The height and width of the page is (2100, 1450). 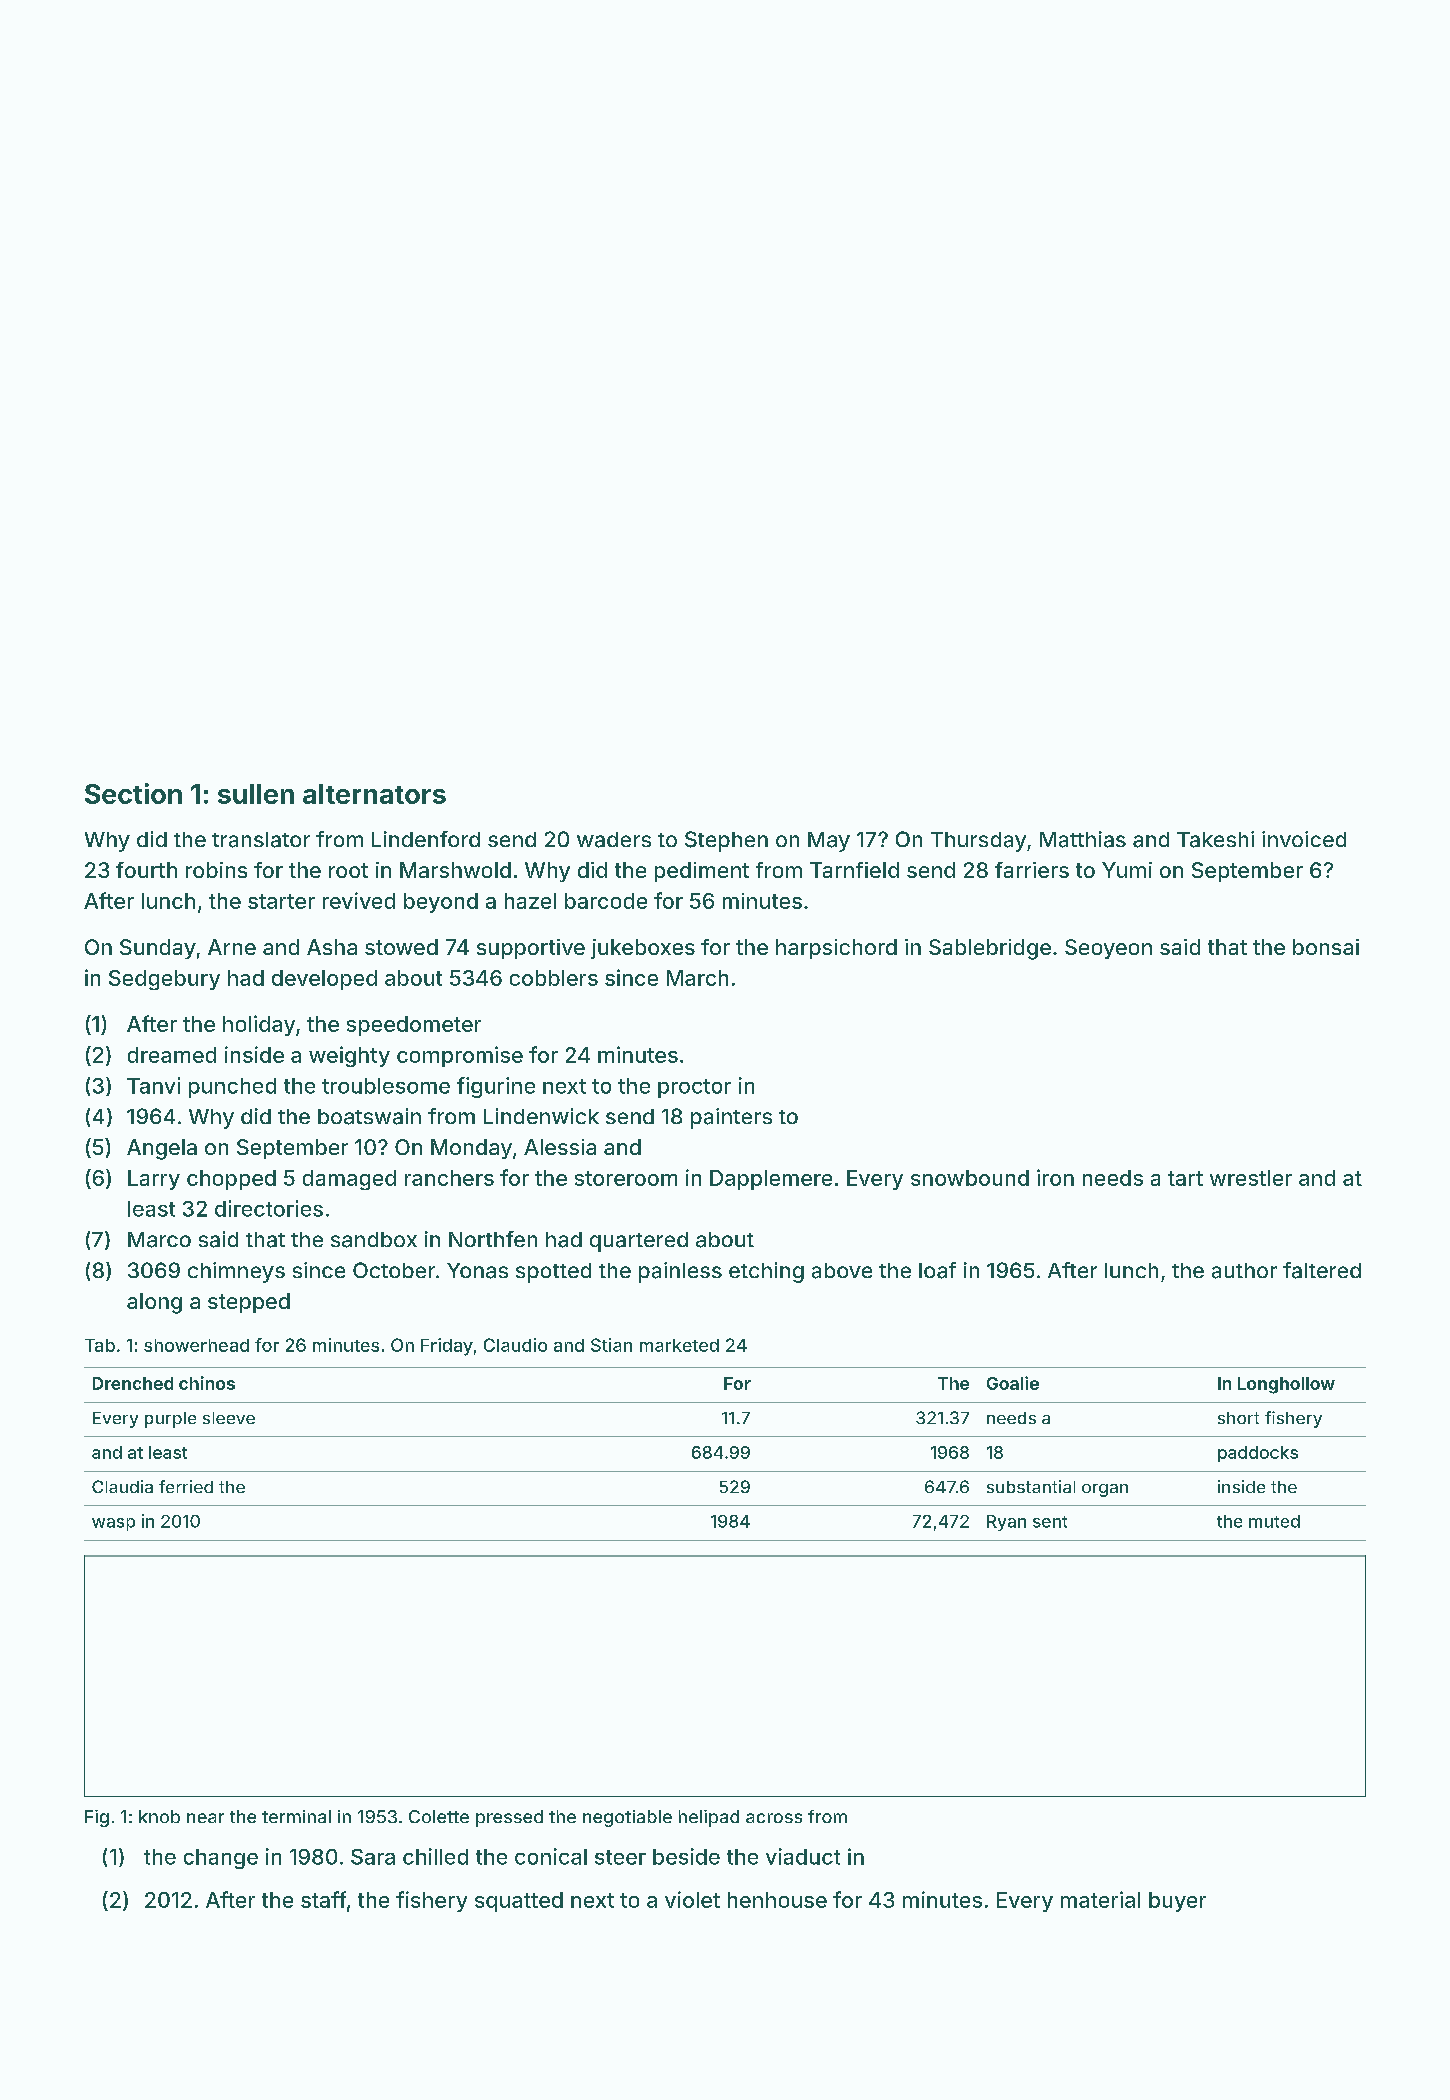 I want to click on above, so click(x=842, y=1271).
